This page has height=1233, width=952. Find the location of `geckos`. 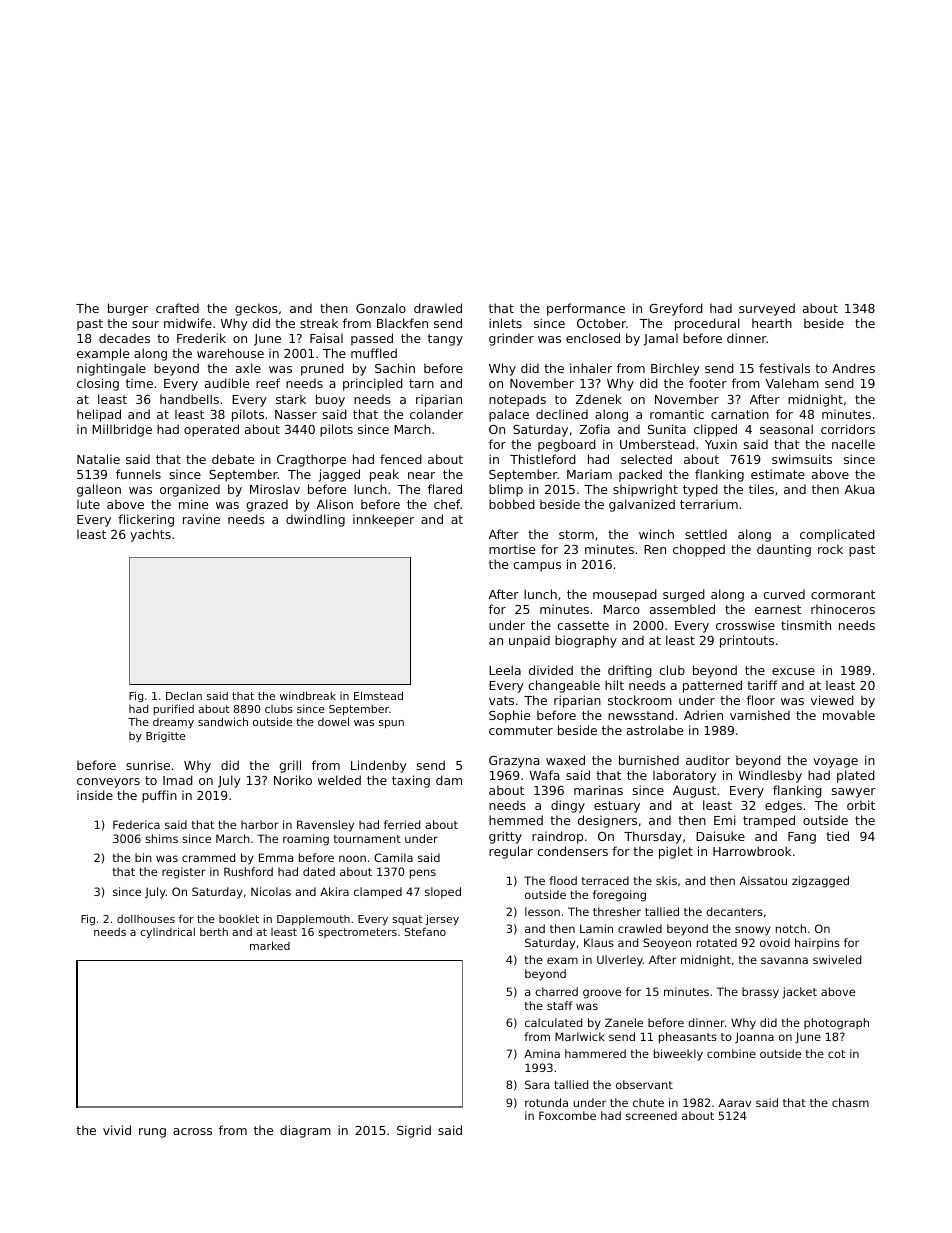

geckos is located at coordinates (256, 309).
